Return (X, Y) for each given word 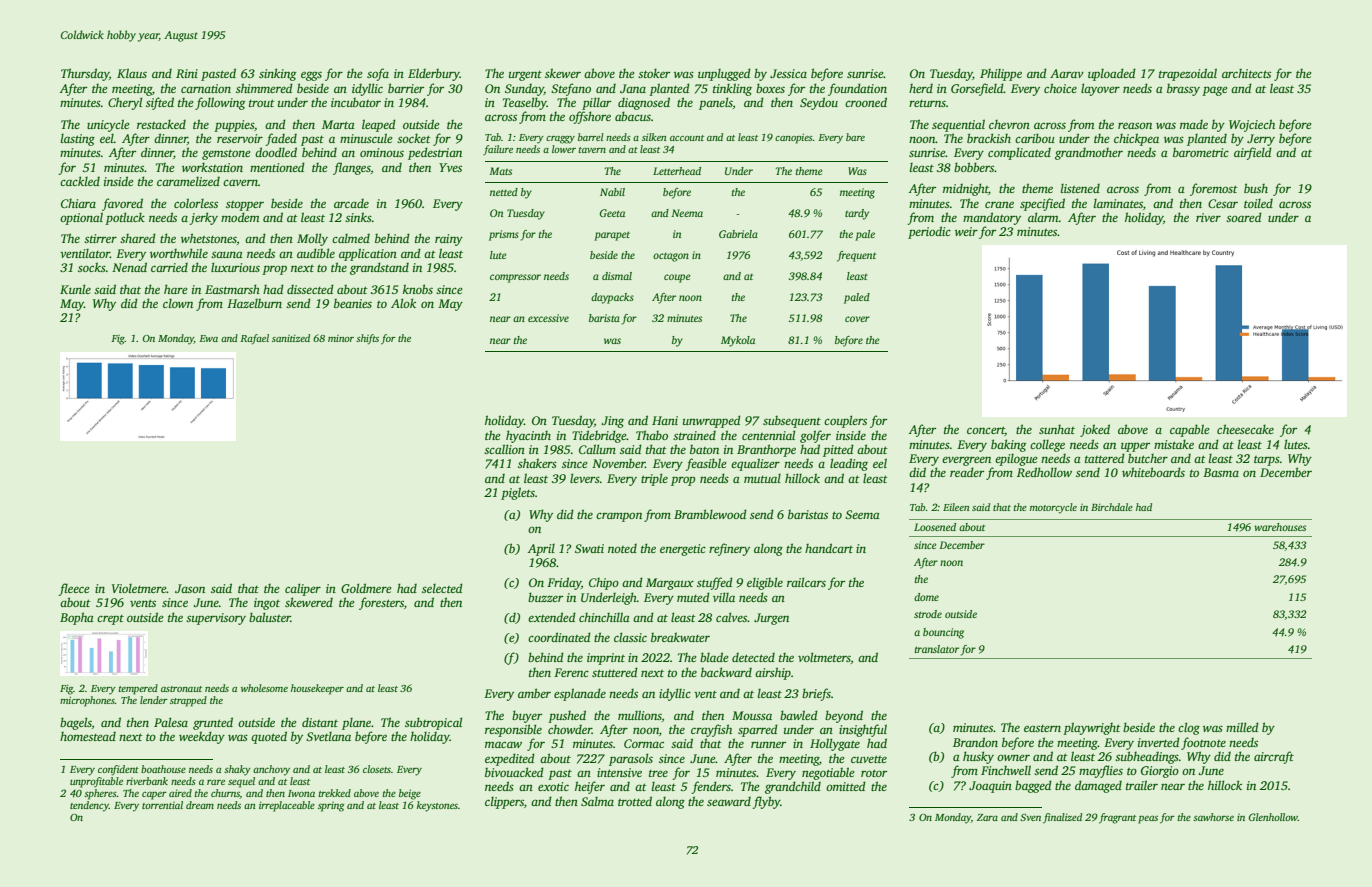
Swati (589, 548)
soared (1244, 217)
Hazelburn (254, 303)
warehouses (1280, 527)
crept (110, 620)
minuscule (366, 138)
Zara (987, 817)
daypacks (612, 298)
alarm (1043, 217)
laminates (1118, 203)
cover (857, 319)
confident (118, 770)
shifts (367, 339)
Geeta (612, 213)
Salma (597, 801)
